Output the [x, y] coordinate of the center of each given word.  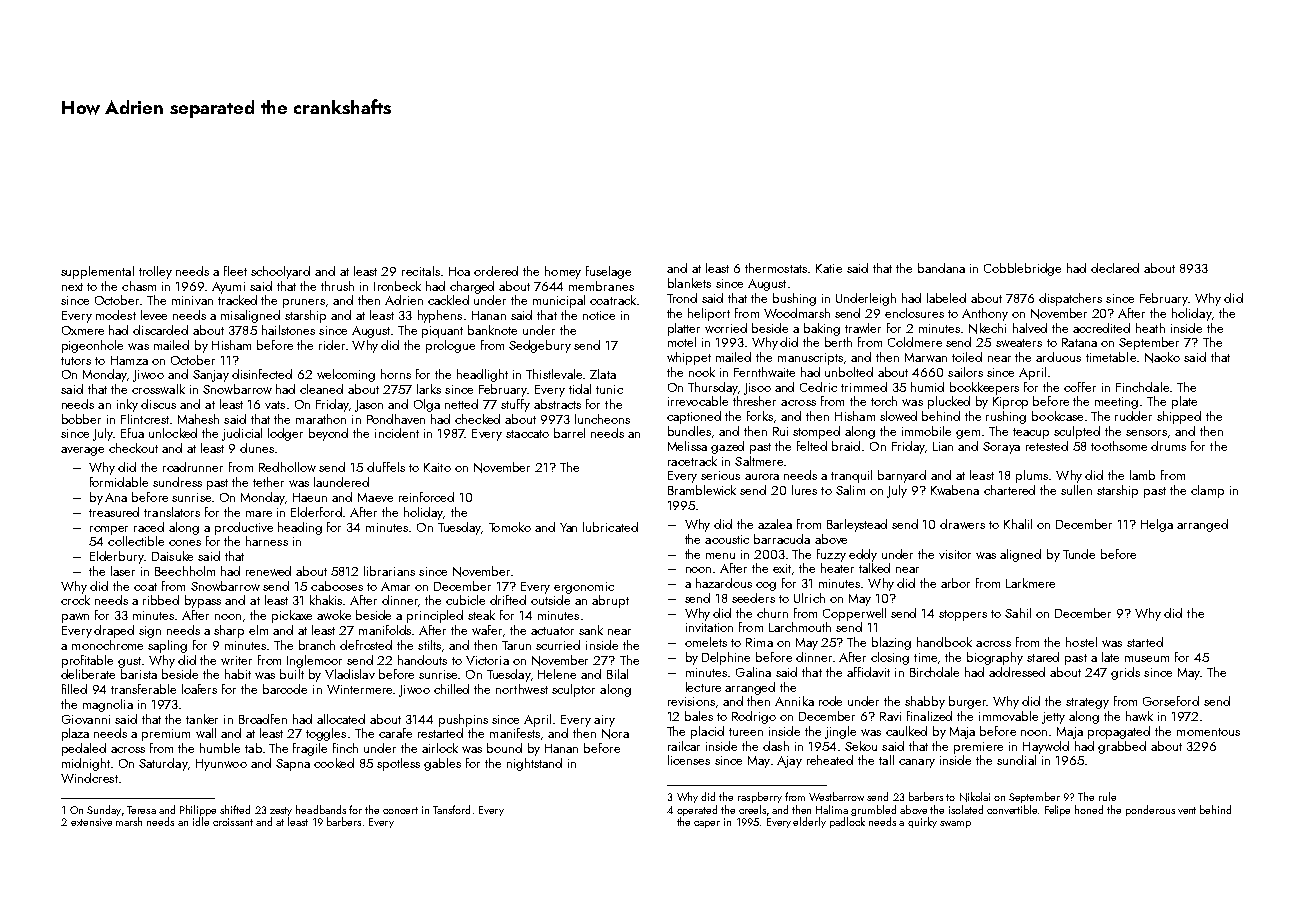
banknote [492, 330]
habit [238, 674]
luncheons [602, 419]
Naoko [1162, 357]
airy [604, 721]
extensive [91, 822]
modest [116, 315]
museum [1147, 659]
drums [1168, 446]
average [82, 451]
